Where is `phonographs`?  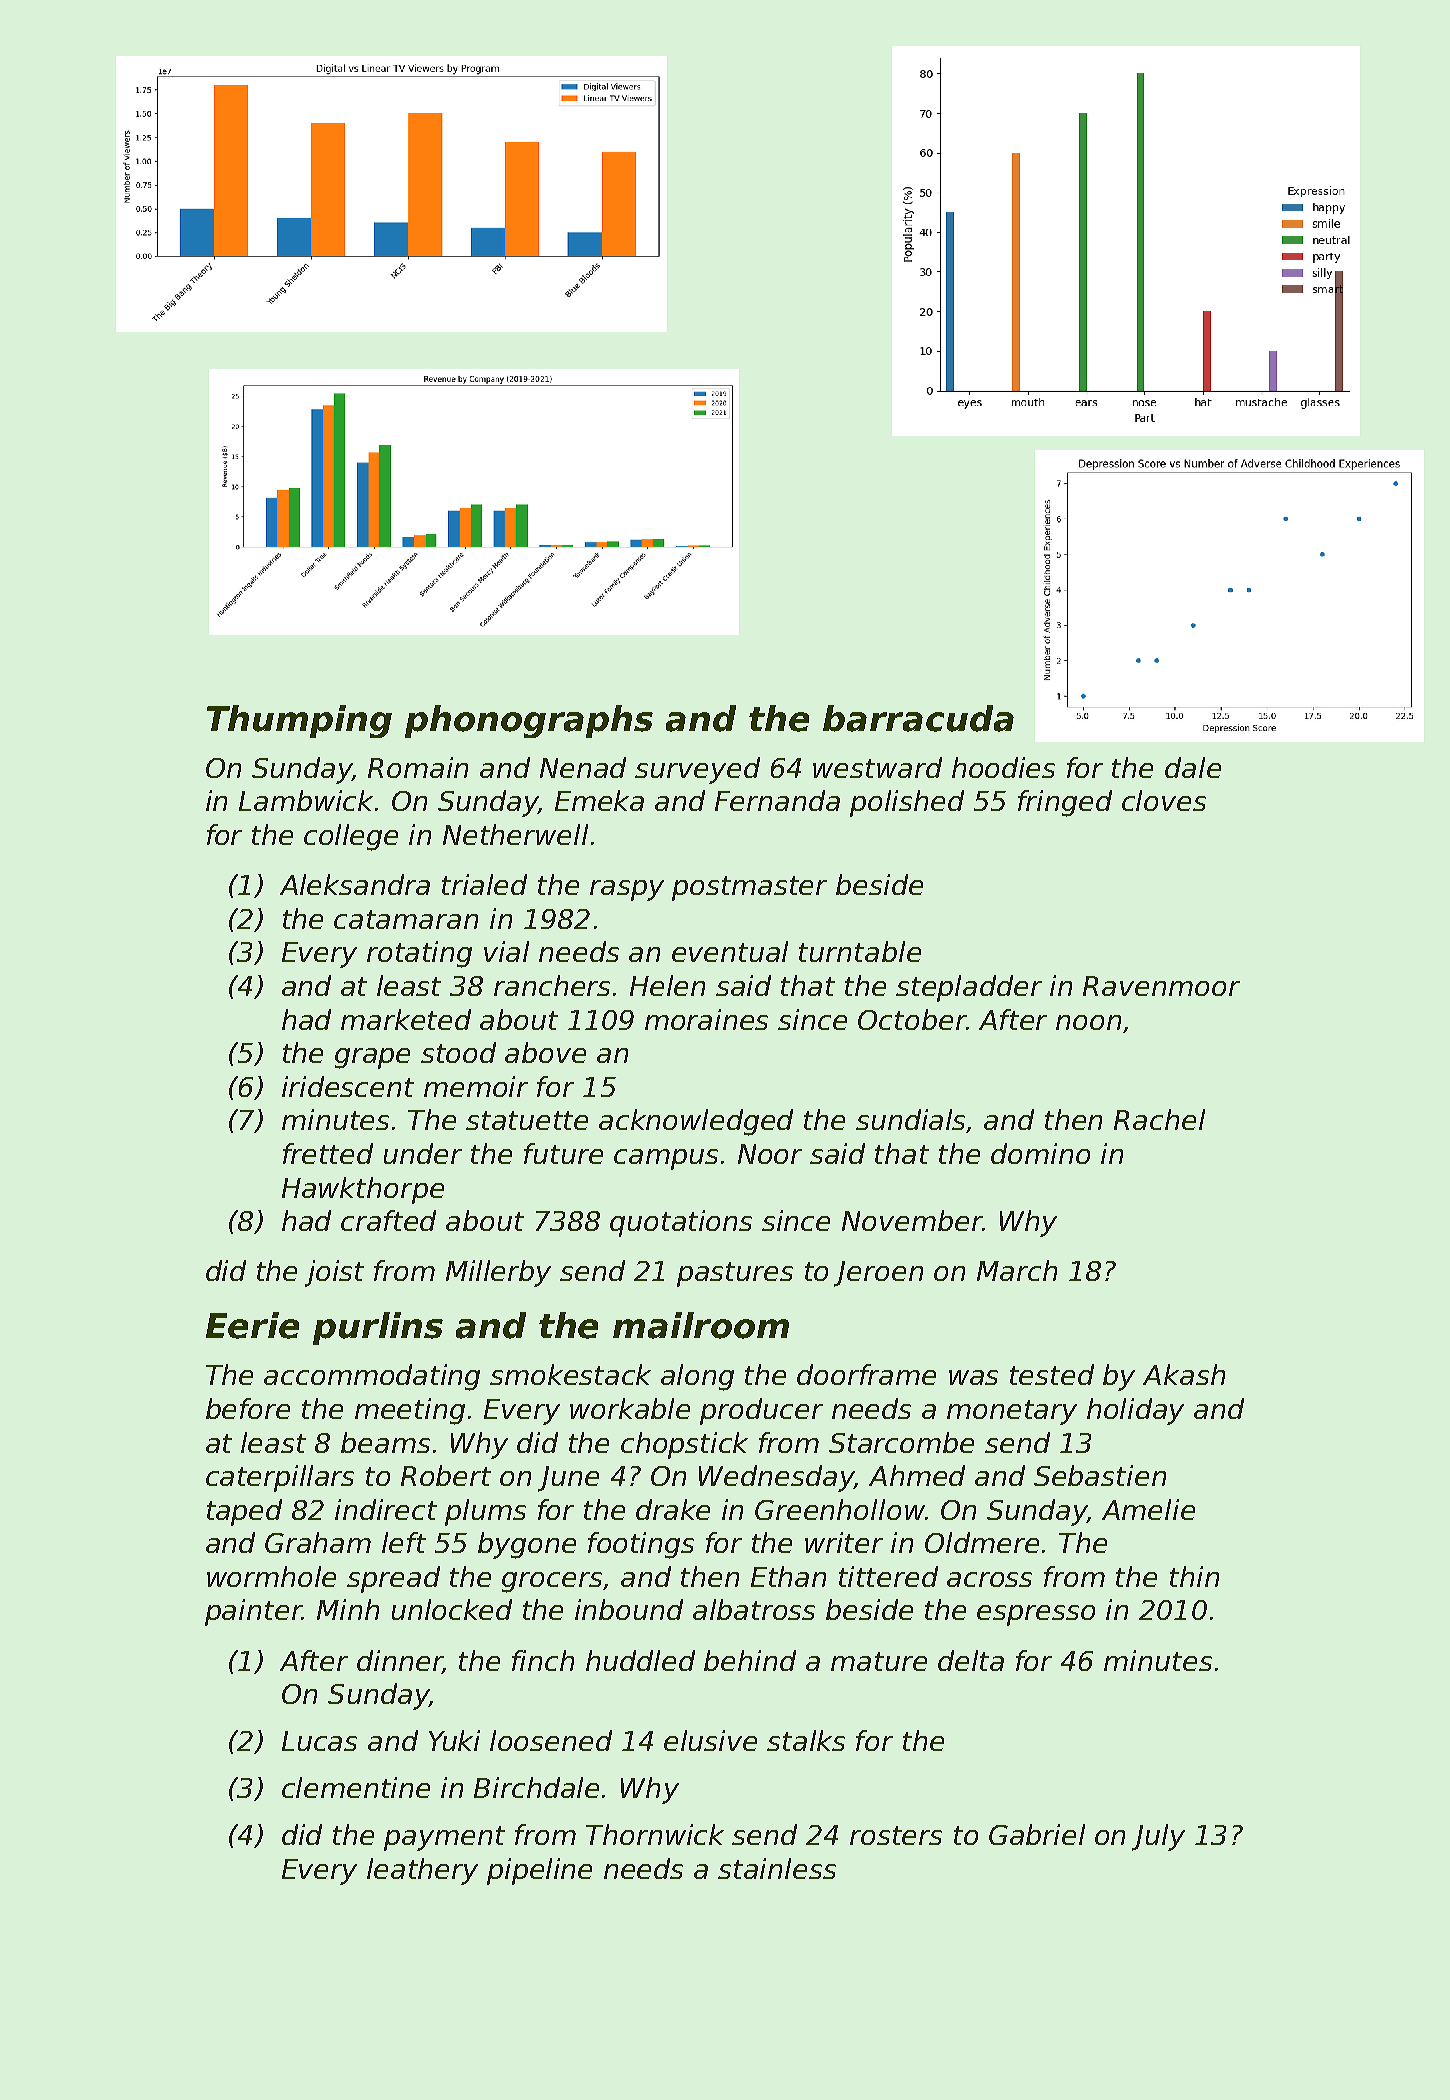
phonographs is located at coordinates (529, 721).
